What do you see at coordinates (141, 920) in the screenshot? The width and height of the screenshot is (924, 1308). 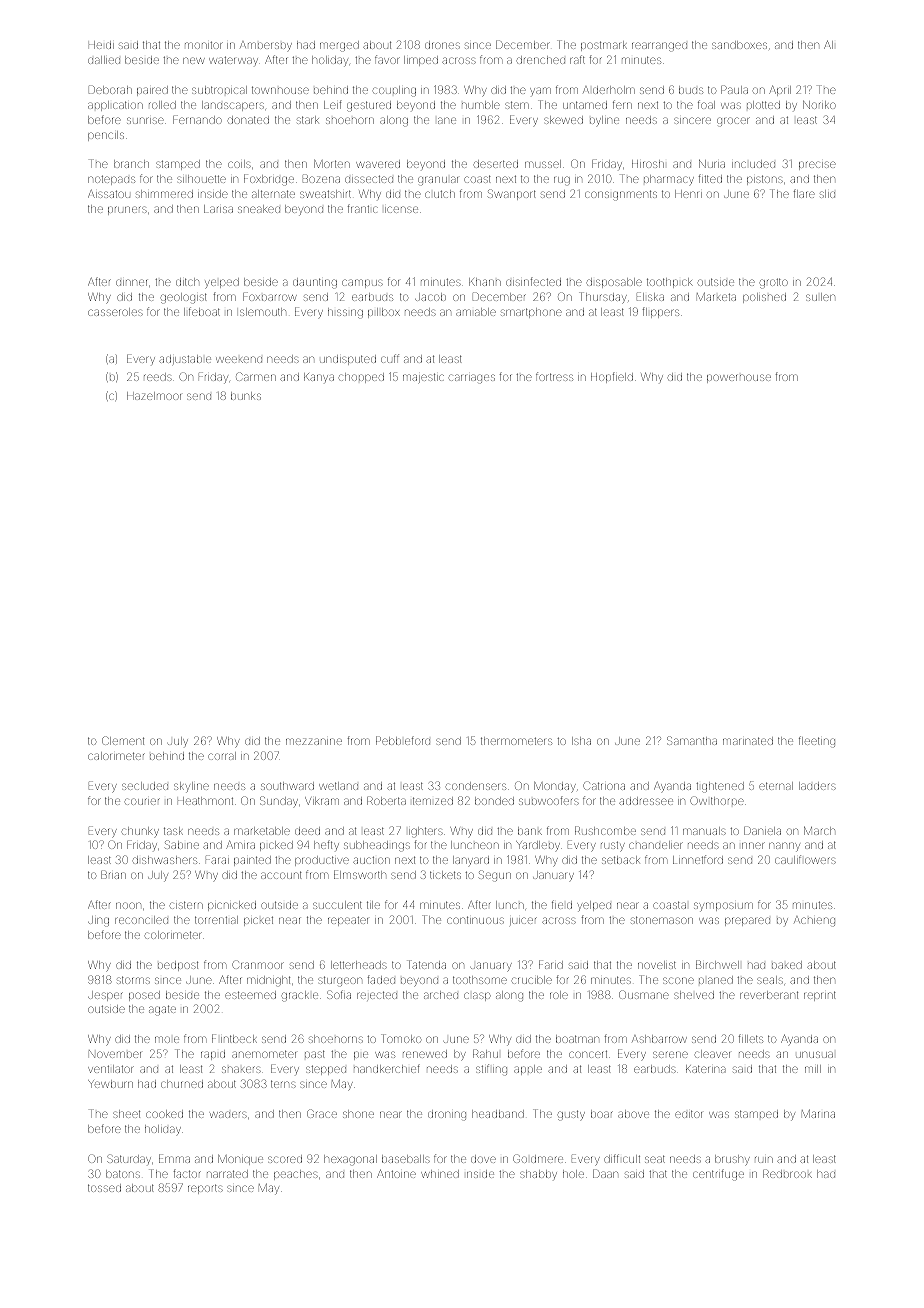 I see `reconciled` at bounding box center [141, 920].
